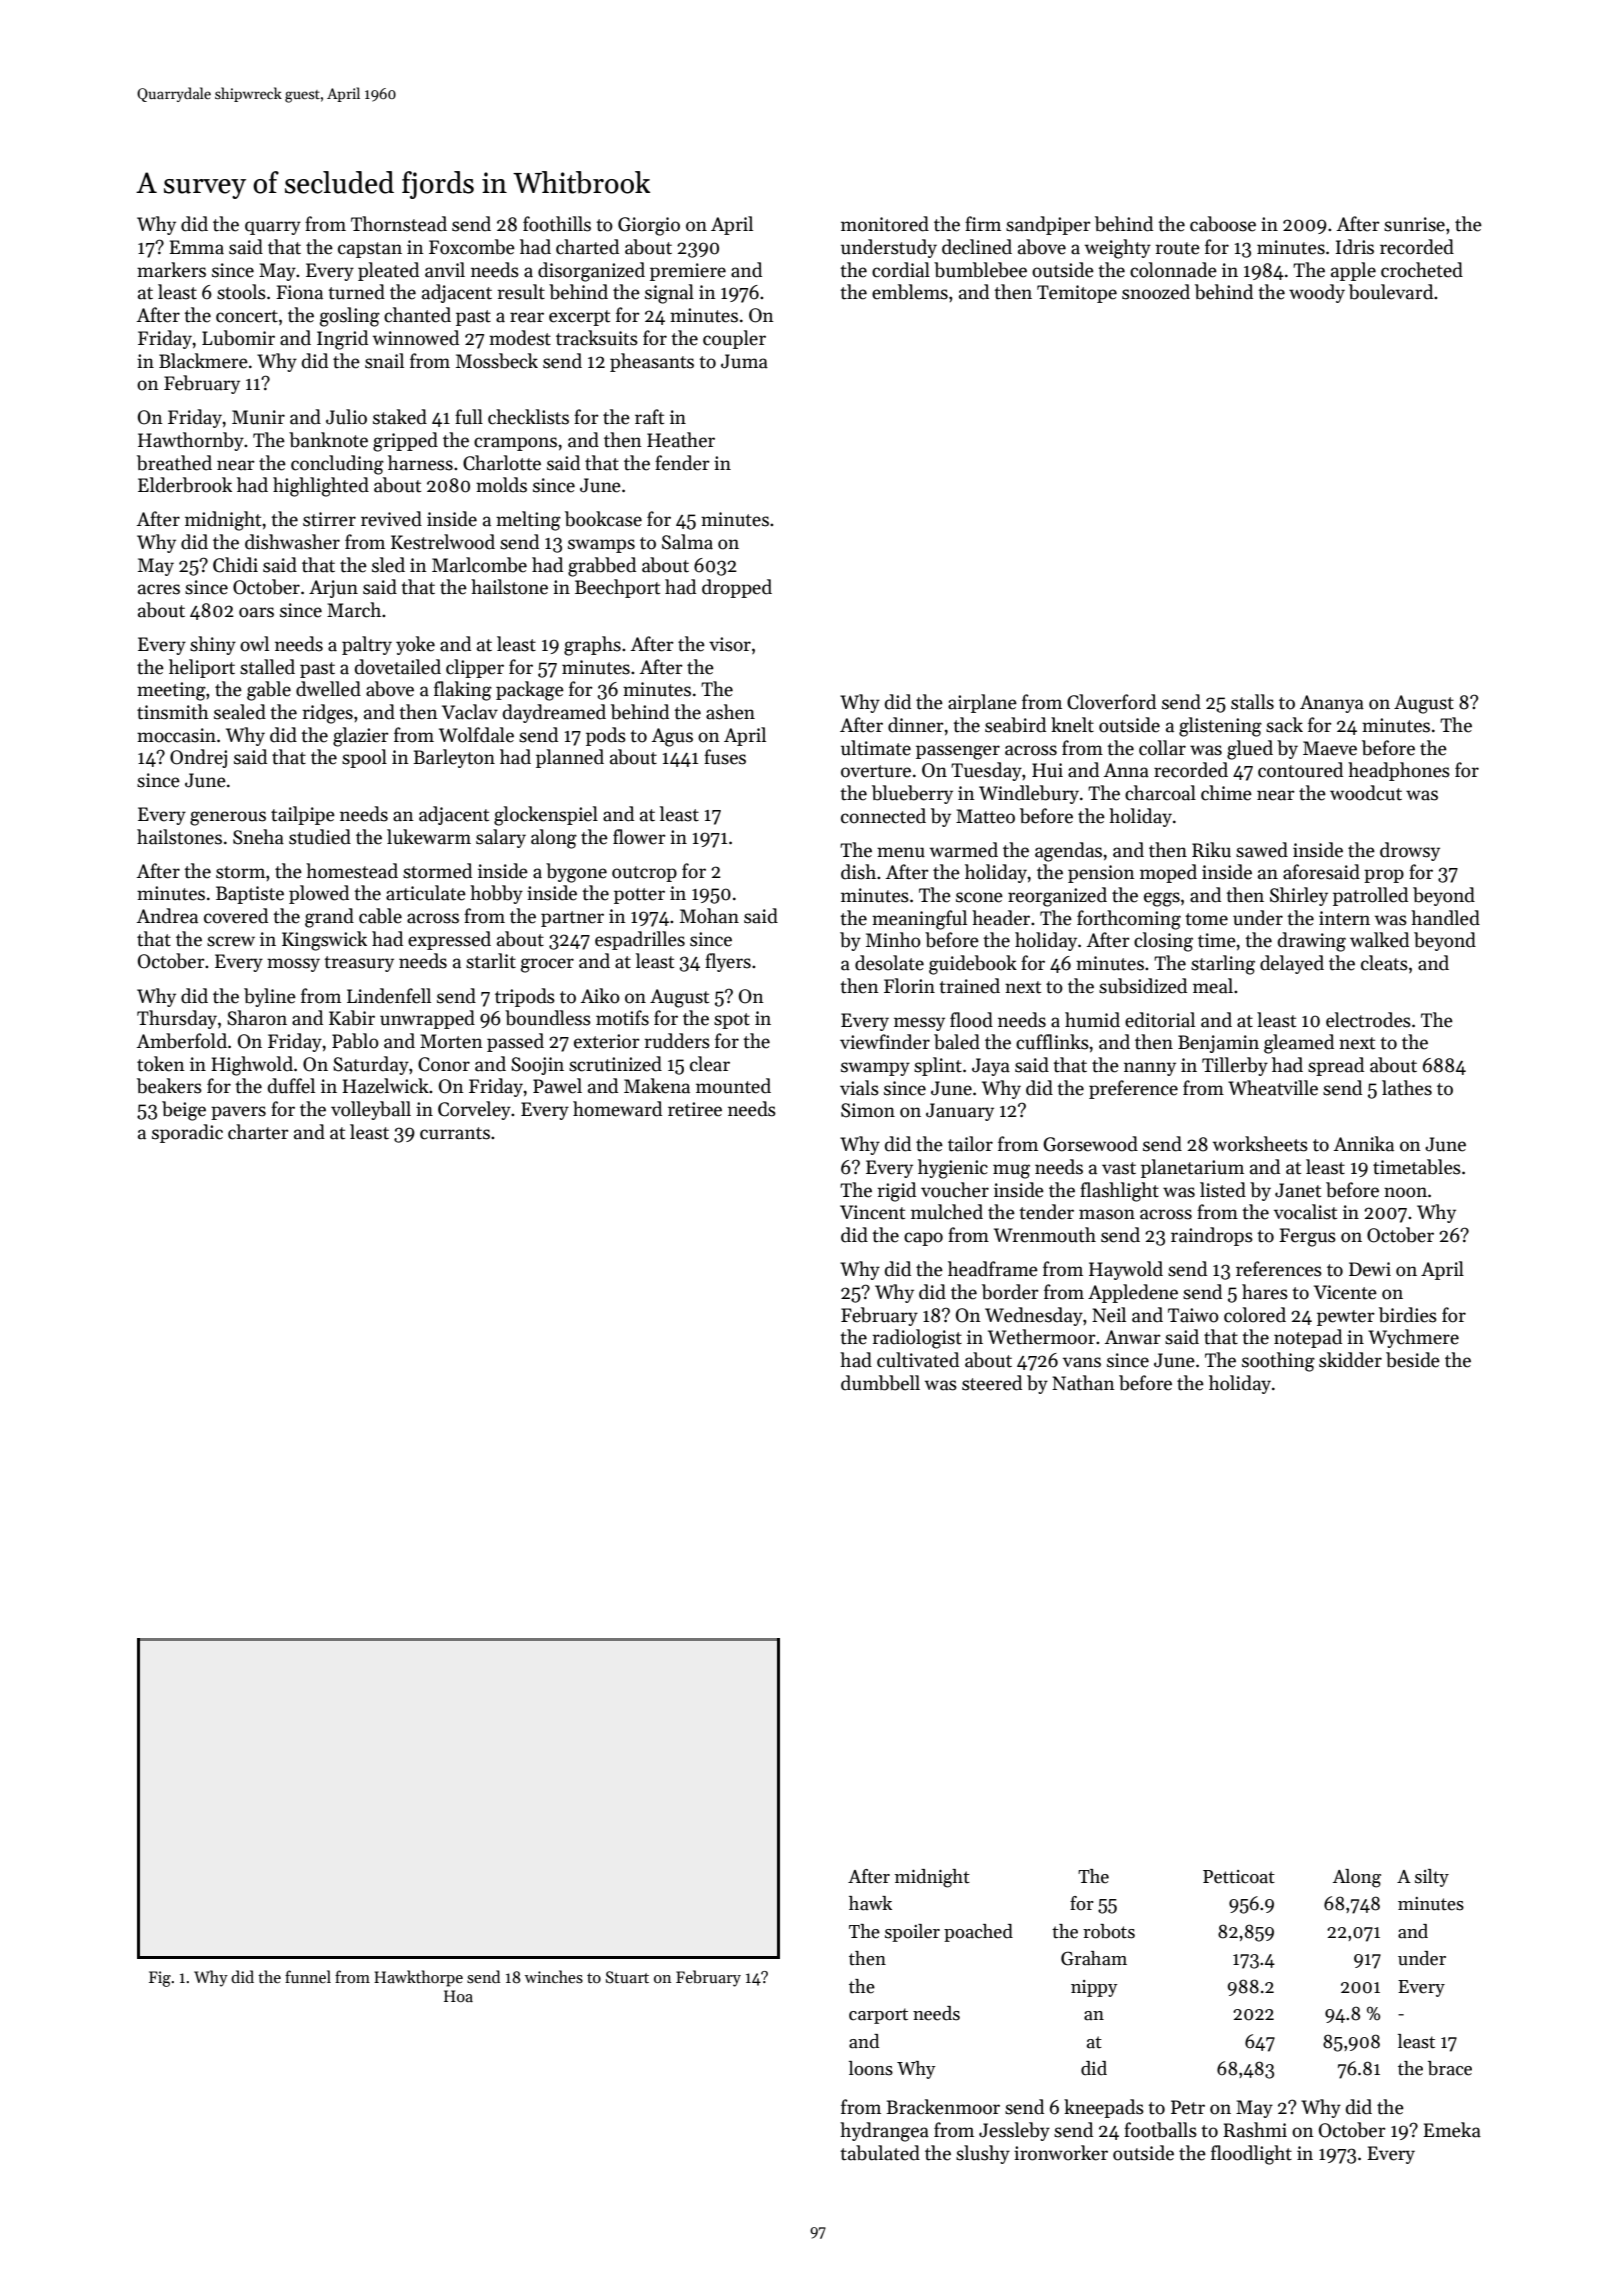 The width and height of the screenshot is (1620, 2292). Describe the element at coordinates (308, 1976) in the screenshot. I see `funnel` at that location.
